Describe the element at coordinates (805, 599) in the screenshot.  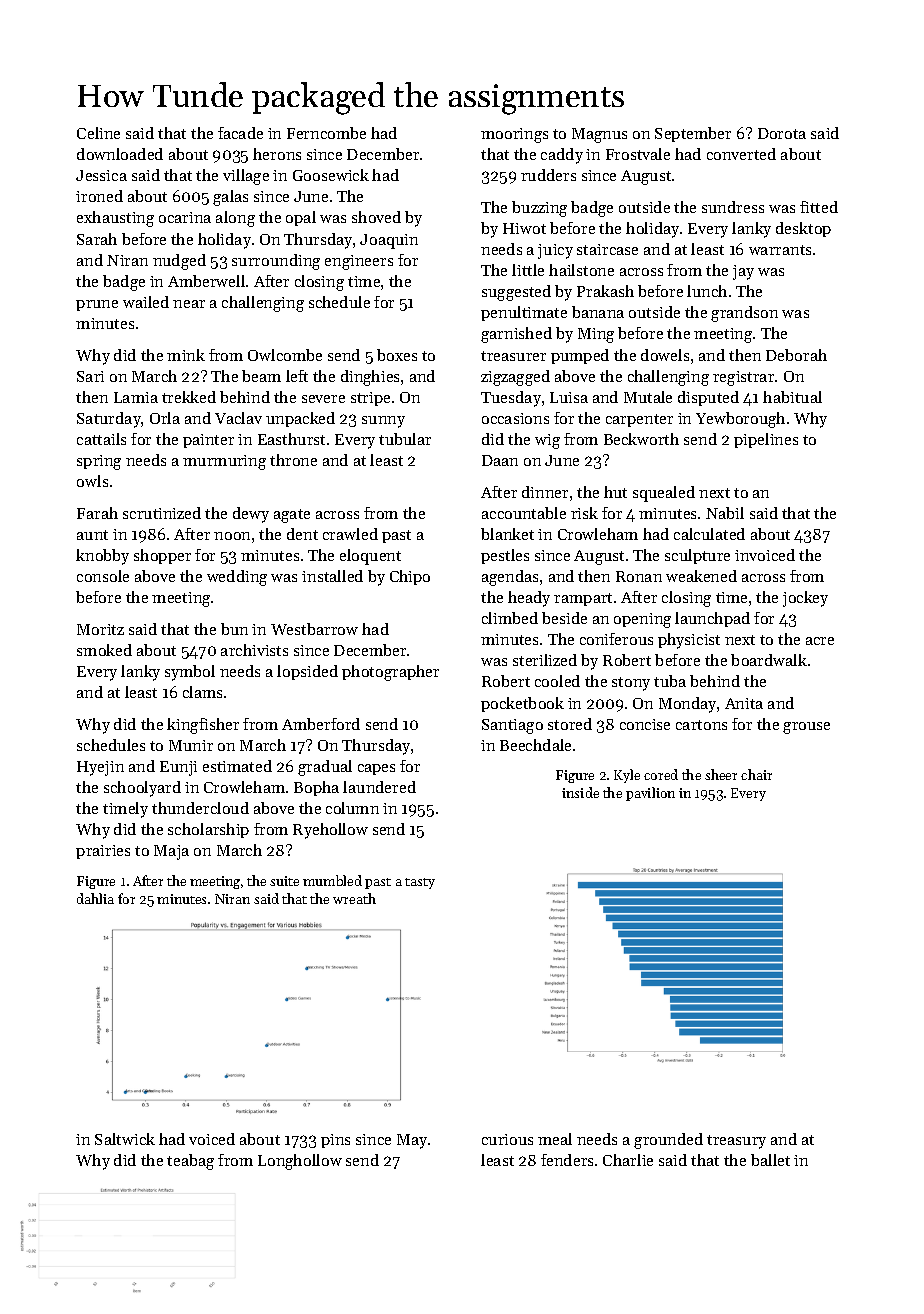
I see `jockey` at that location.
